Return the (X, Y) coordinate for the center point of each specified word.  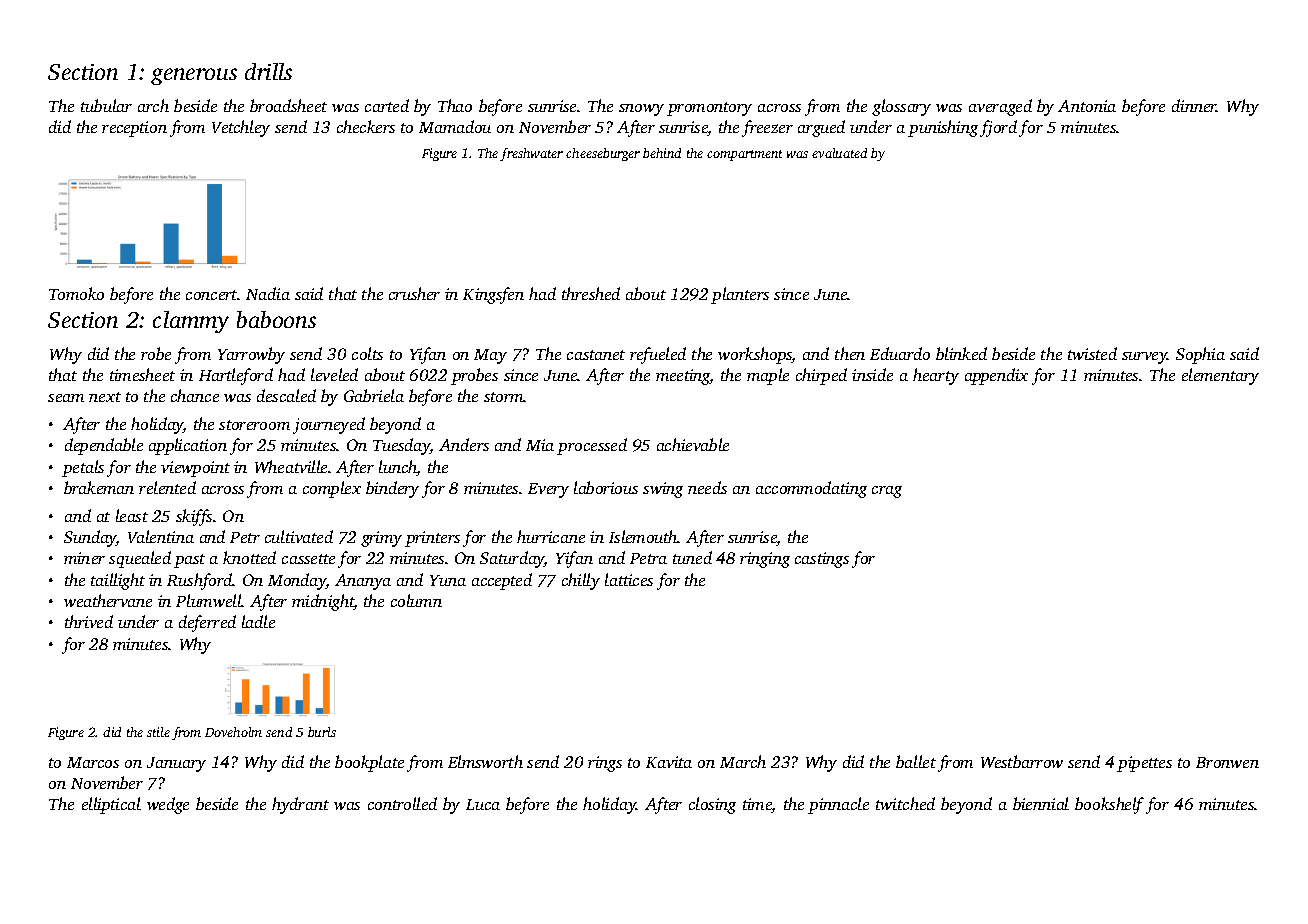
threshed (591, 293)
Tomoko (76, 293)
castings (822, 560)
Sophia (1200, 355)
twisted (1092, 353)
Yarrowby (251, 355)
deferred (207, 623)
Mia (540, 445)
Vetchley (241, 128)
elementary (1220, 376)
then (850, 353)
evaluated (839, 153)
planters (740, 295)
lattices (629, 579)
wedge (168, 805)
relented (167, 487)
